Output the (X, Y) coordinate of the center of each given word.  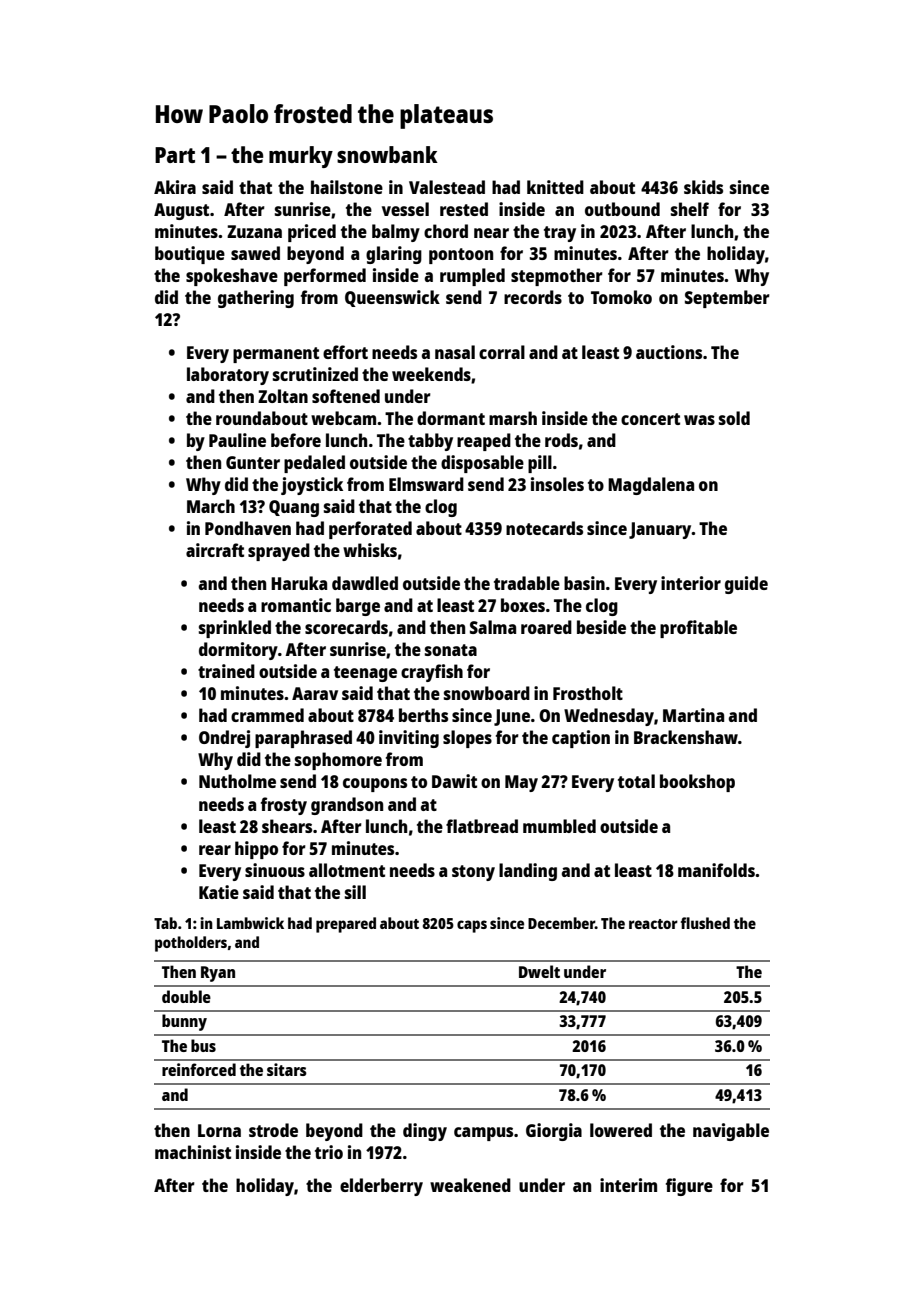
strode (273, 1130)
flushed (705, 923)
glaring (394, 255)
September (727, 299)
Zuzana (254, 231)
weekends (431, 374)
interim (628, 1185)
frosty (284, 806)
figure (689, 1187)
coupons (375, 785)
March (211, 506)
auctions (669, 352)
